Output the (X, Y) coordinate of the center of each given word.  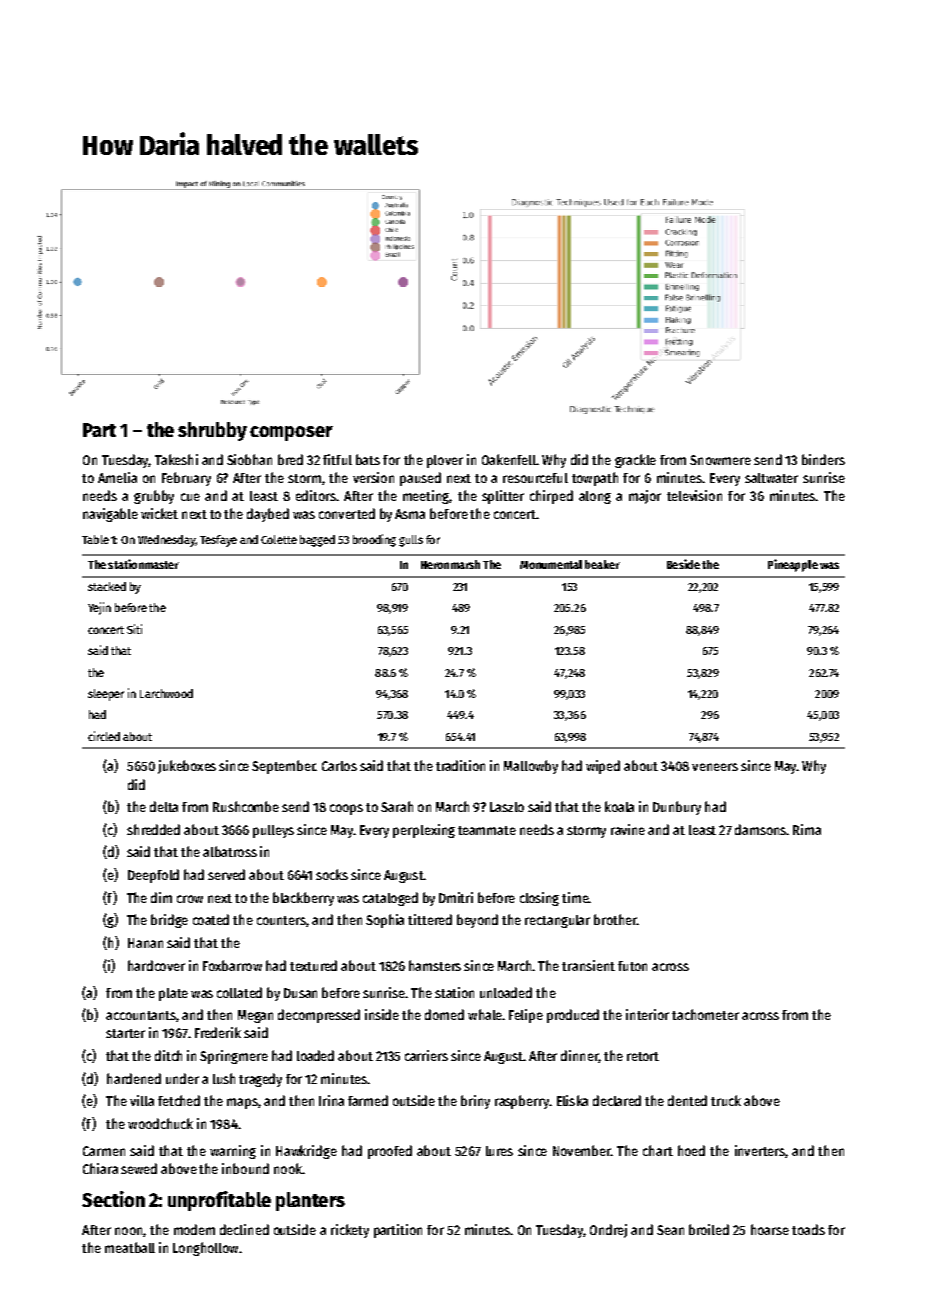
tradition (460, 765)
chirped (551, 497)
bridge (169, 921)
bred (290, 459)
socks (332, 874)
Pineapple (793, 565)
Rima (807, 829)
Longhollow (205, 1249)
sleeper (106, 695)
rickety (350, 1231)
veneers (715, 767)
